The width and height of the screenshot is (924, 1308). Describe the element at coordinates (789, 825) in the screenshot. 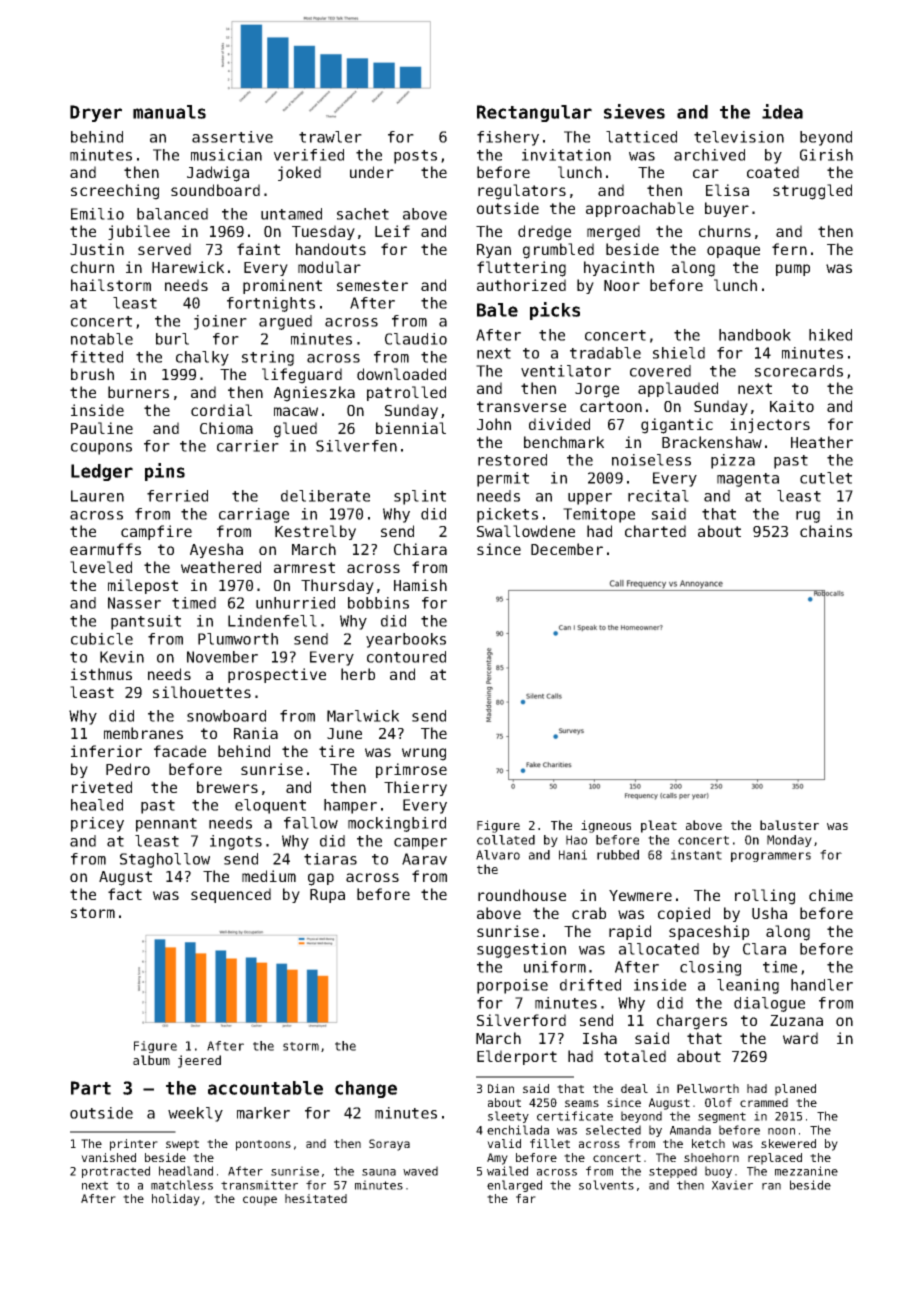

I see `baluster` at that location.
